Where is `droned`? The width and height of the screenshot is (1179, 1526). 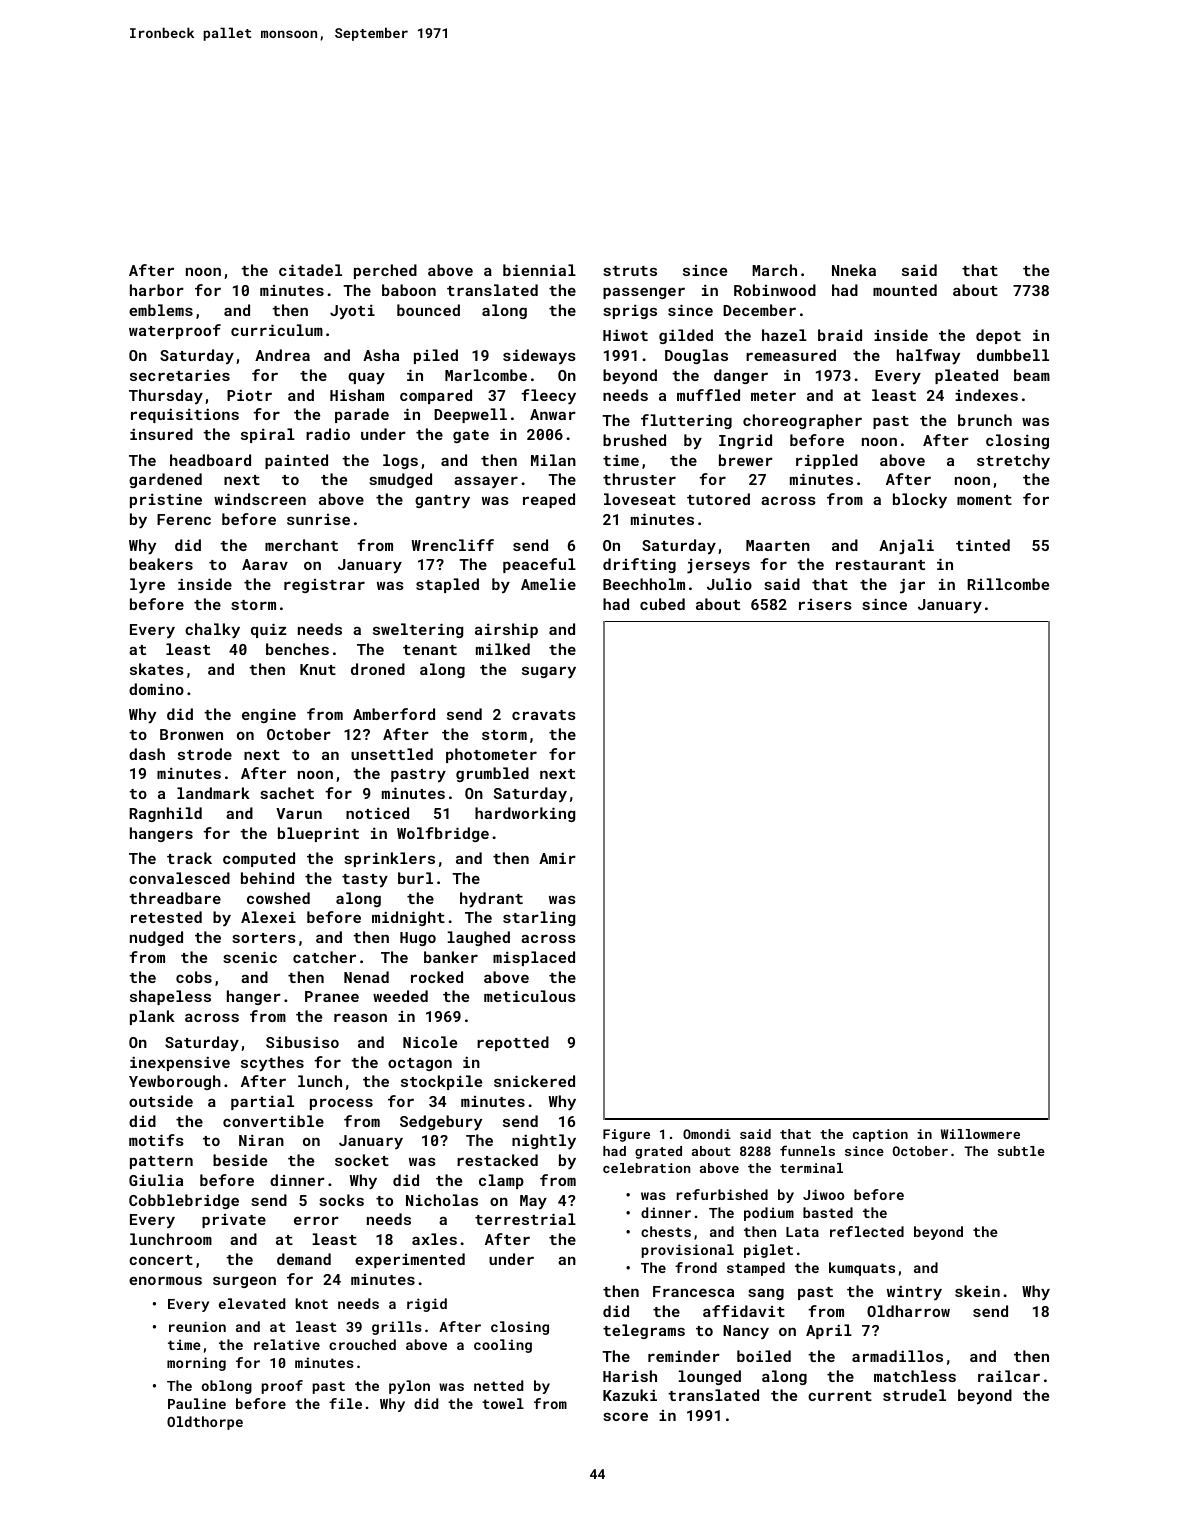
droned is located at coordinates (378, 669).
